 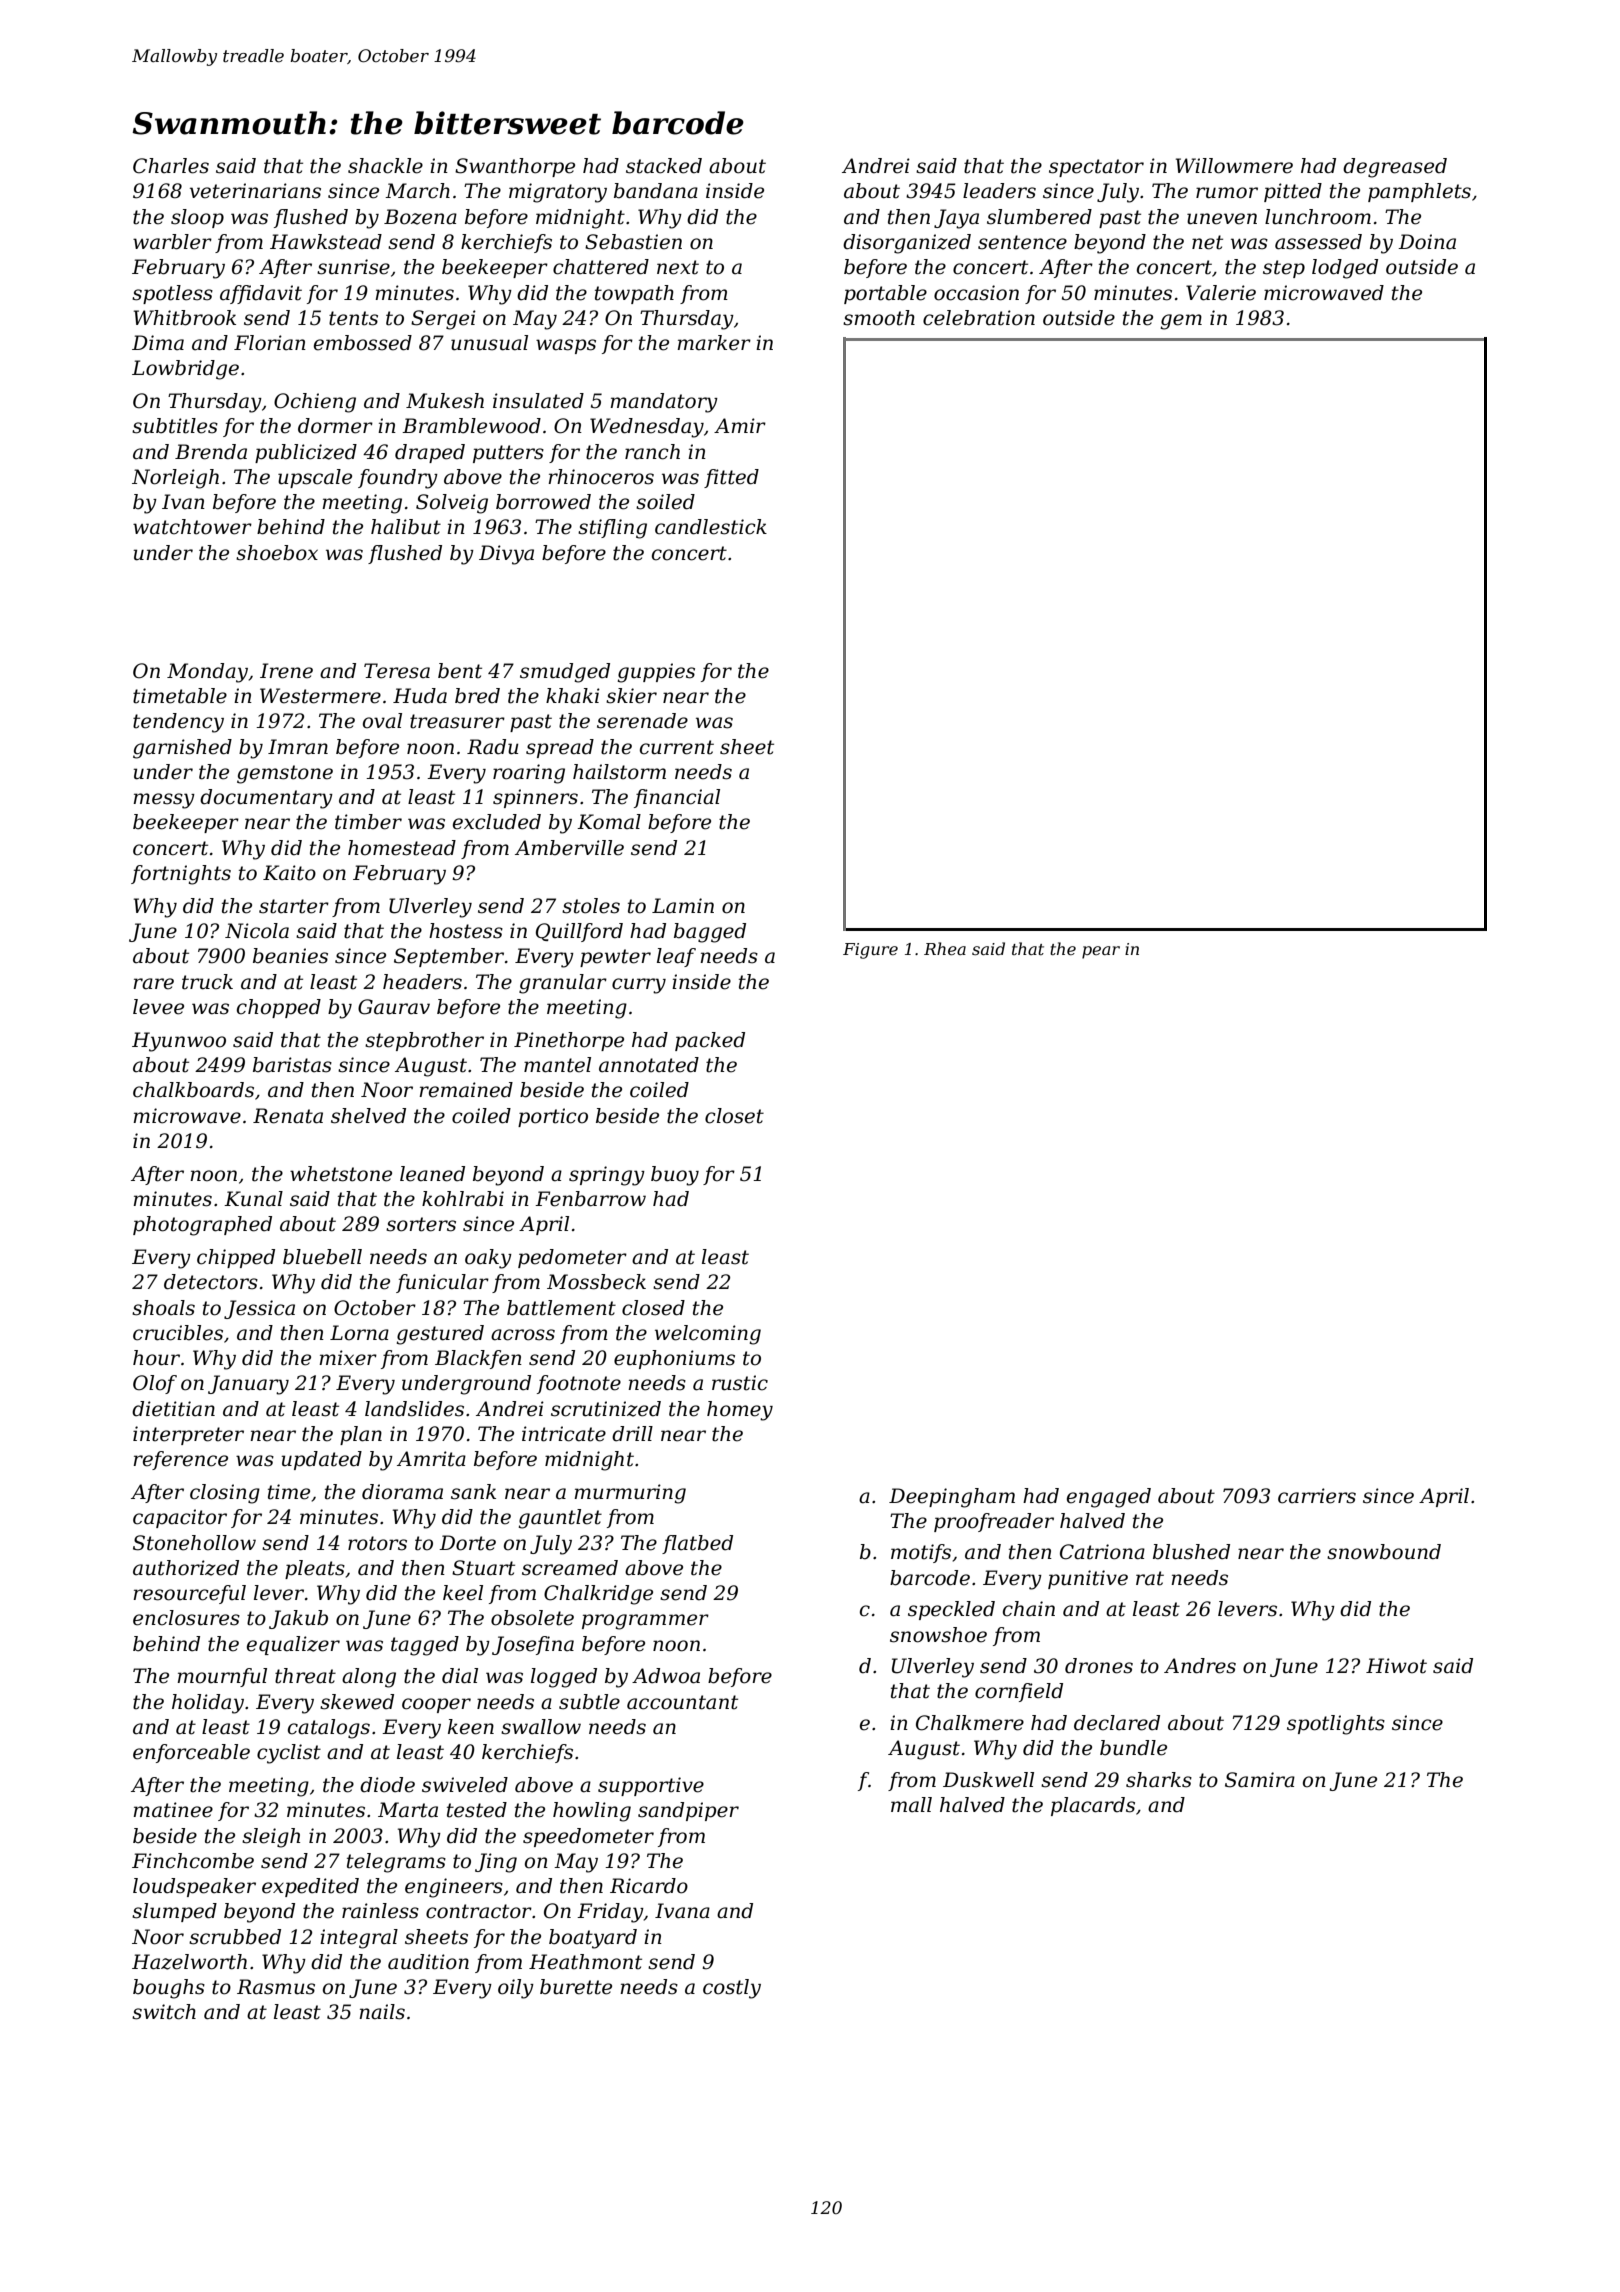 What do you see at coordinates (315, 1569) in the image?
I see `pleats` at bounding box center [315, 1569].
